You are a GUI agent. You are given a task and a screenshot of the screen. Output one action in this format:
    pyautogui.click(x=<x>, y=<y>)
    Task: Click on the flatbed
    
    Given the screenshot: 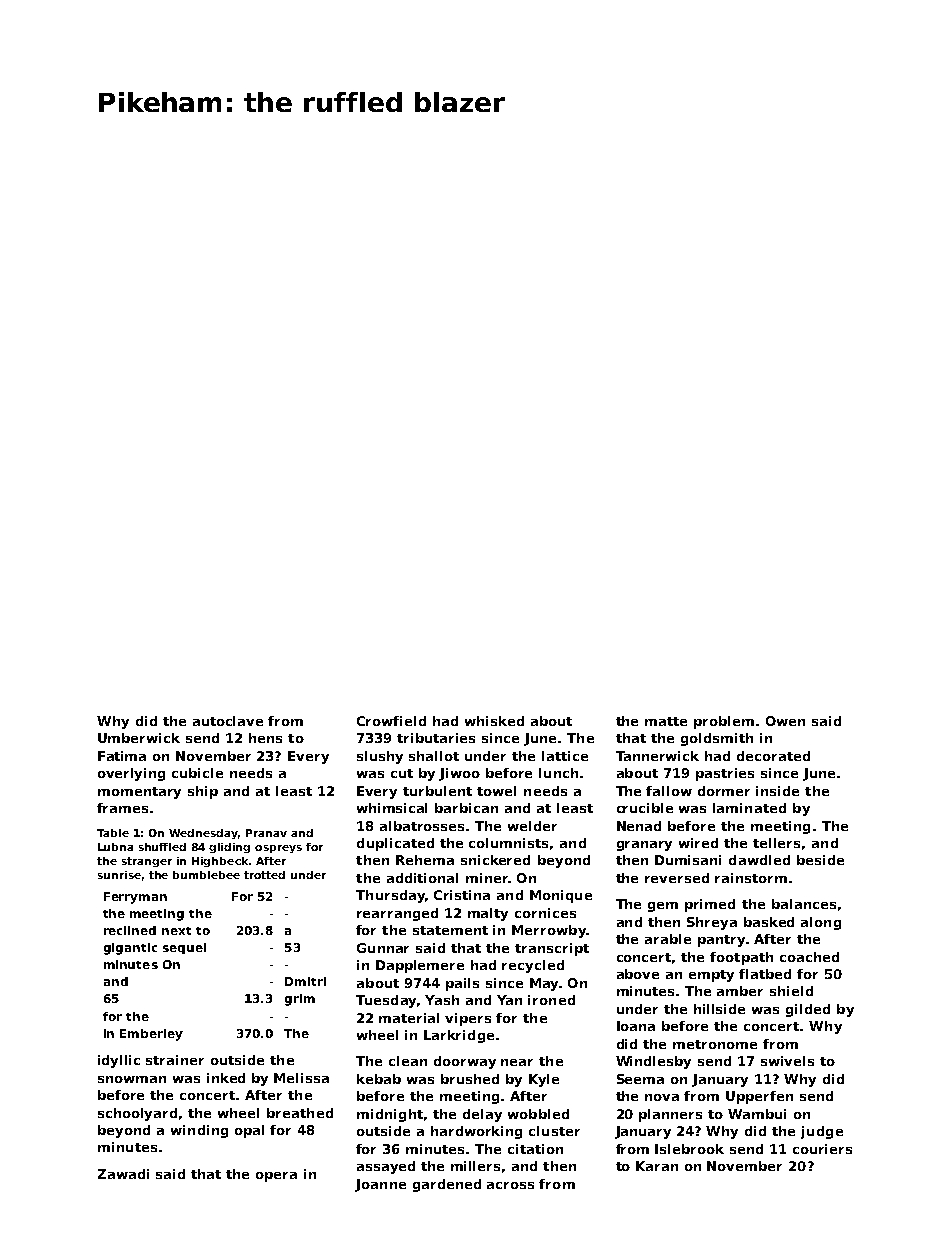 What is the action you would take?
    pyautogui.click(x=765, y=974)
